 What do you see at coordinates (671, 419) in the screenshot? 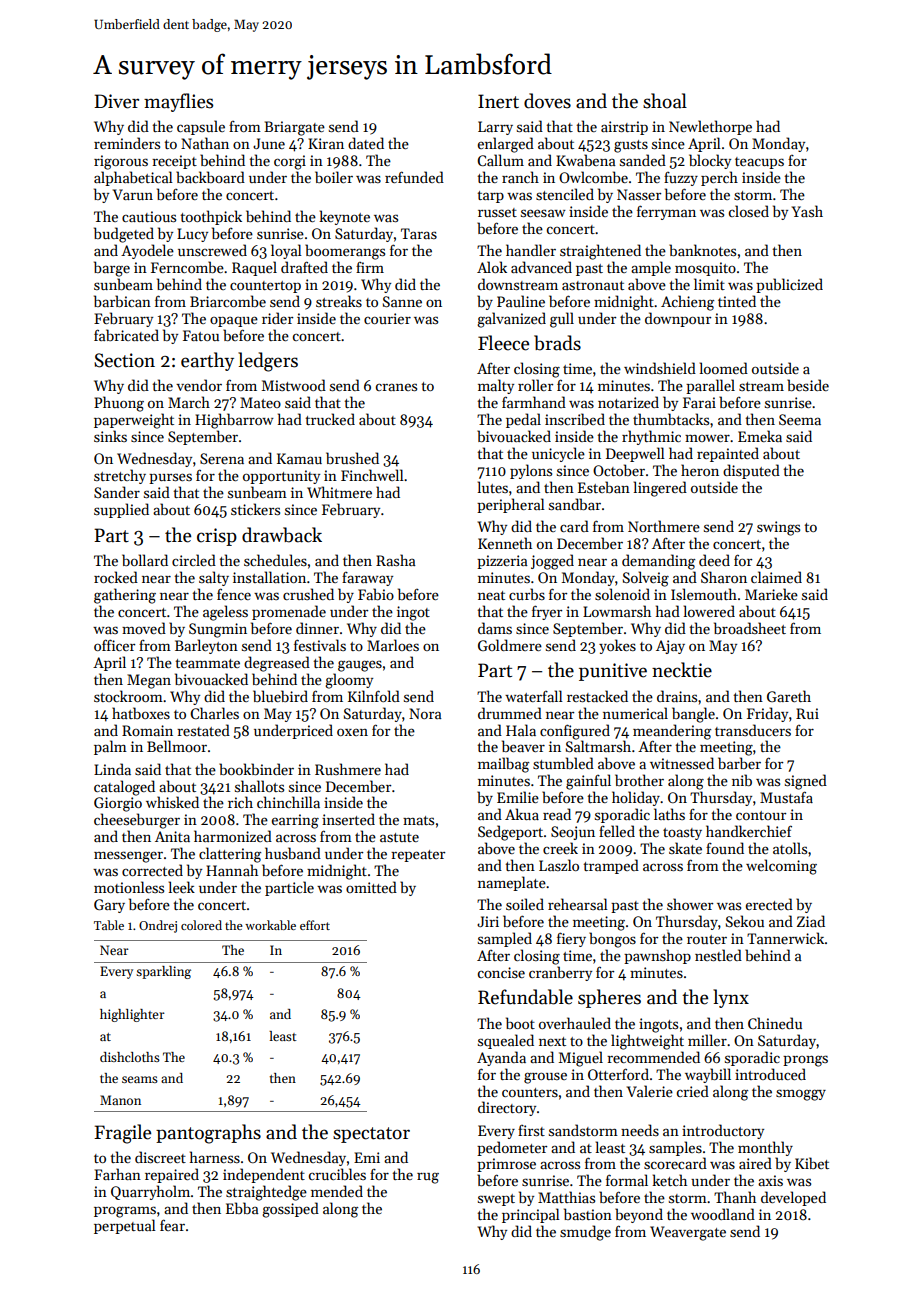
I see `thumbtacks` at bounding box center [671, 419].
